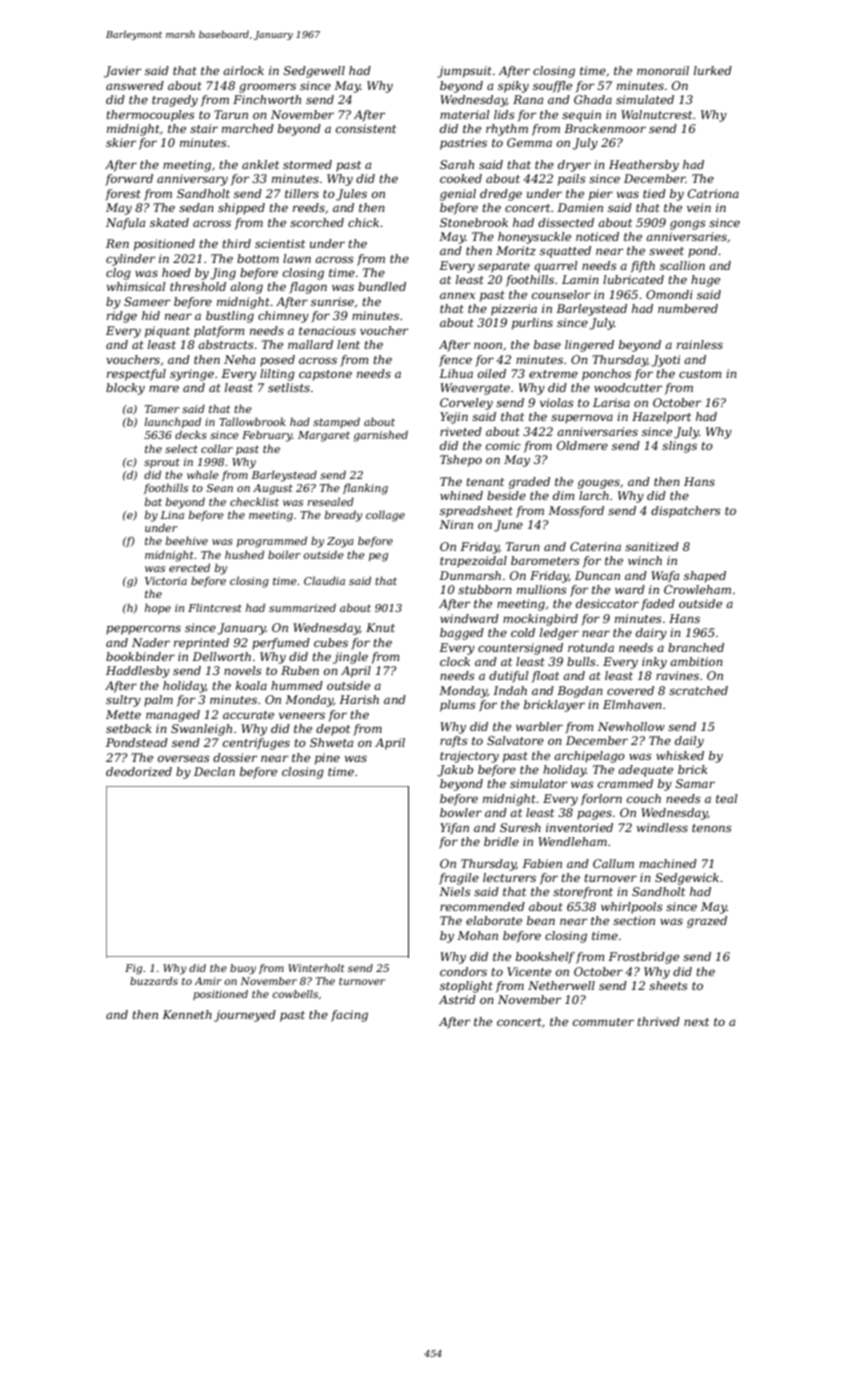  What do you see at coordinates (349, 1016) in the screenshot?
I see `facing` at bounding box center [349, 1016].
